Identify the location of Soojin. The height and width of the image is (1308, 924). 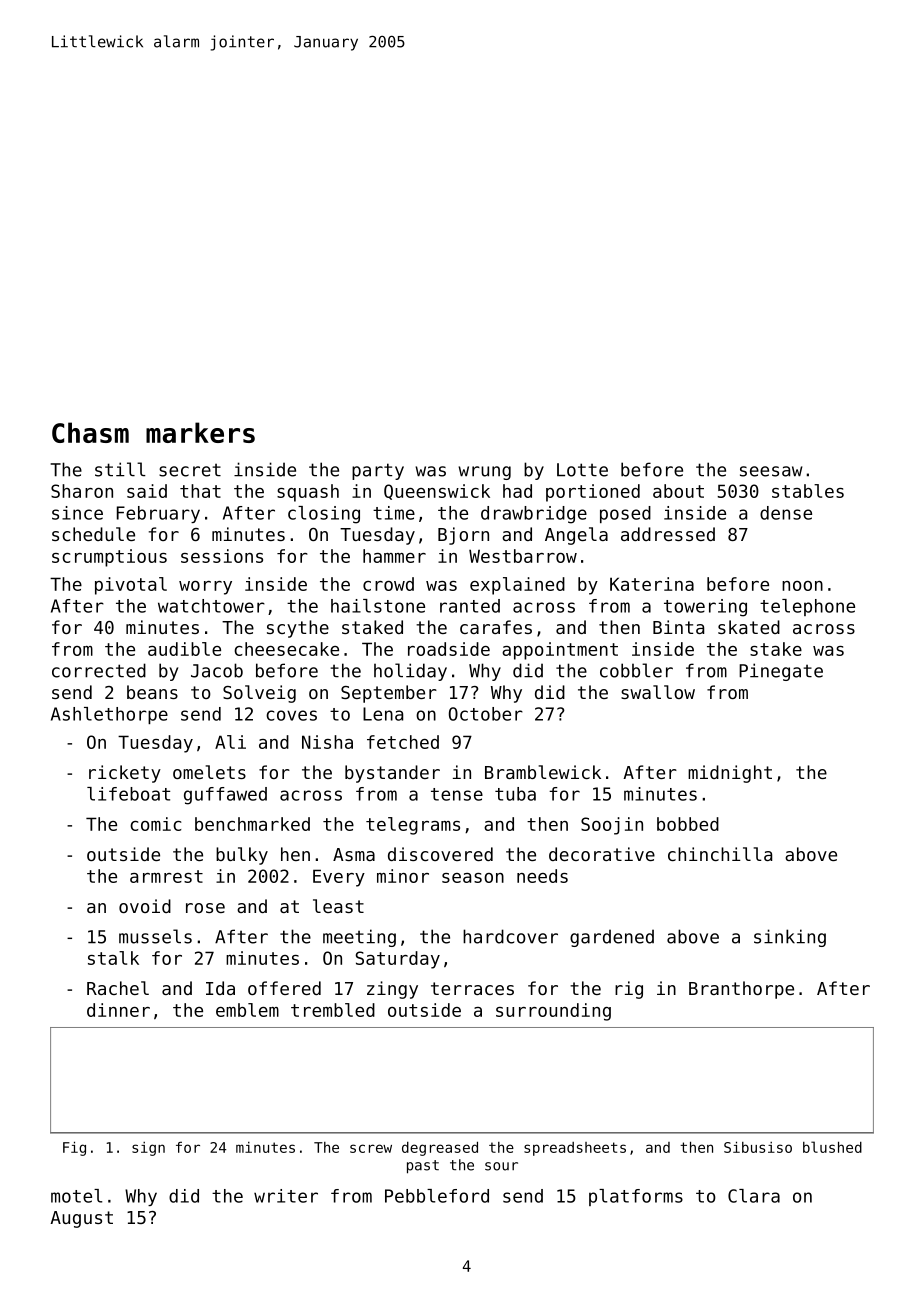
(612, 826).
